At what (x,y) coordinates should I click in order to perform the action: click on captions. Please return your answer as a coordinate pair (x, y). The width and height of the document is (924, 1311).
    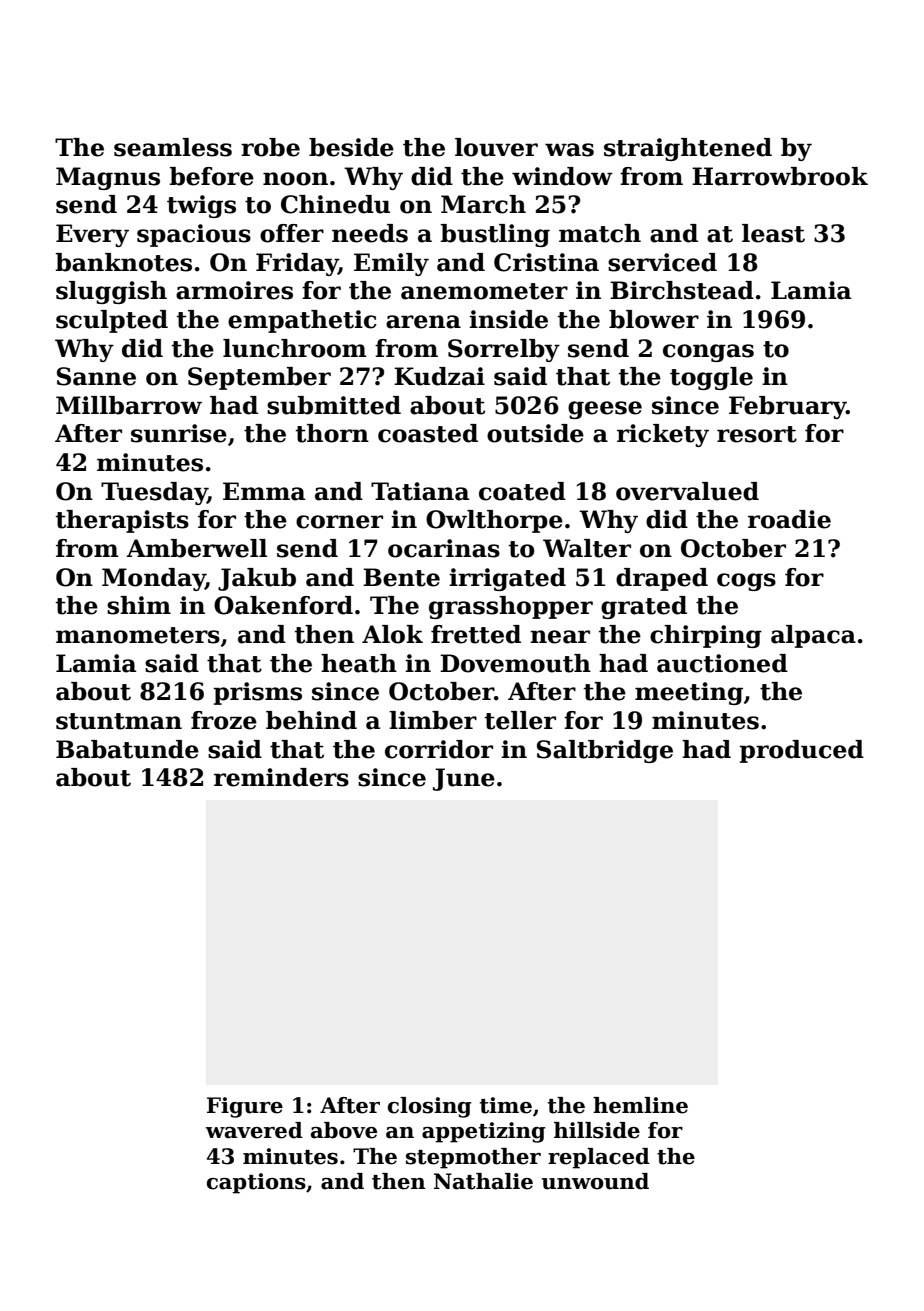
    Looking at the image, I should click on (256, 1183).
